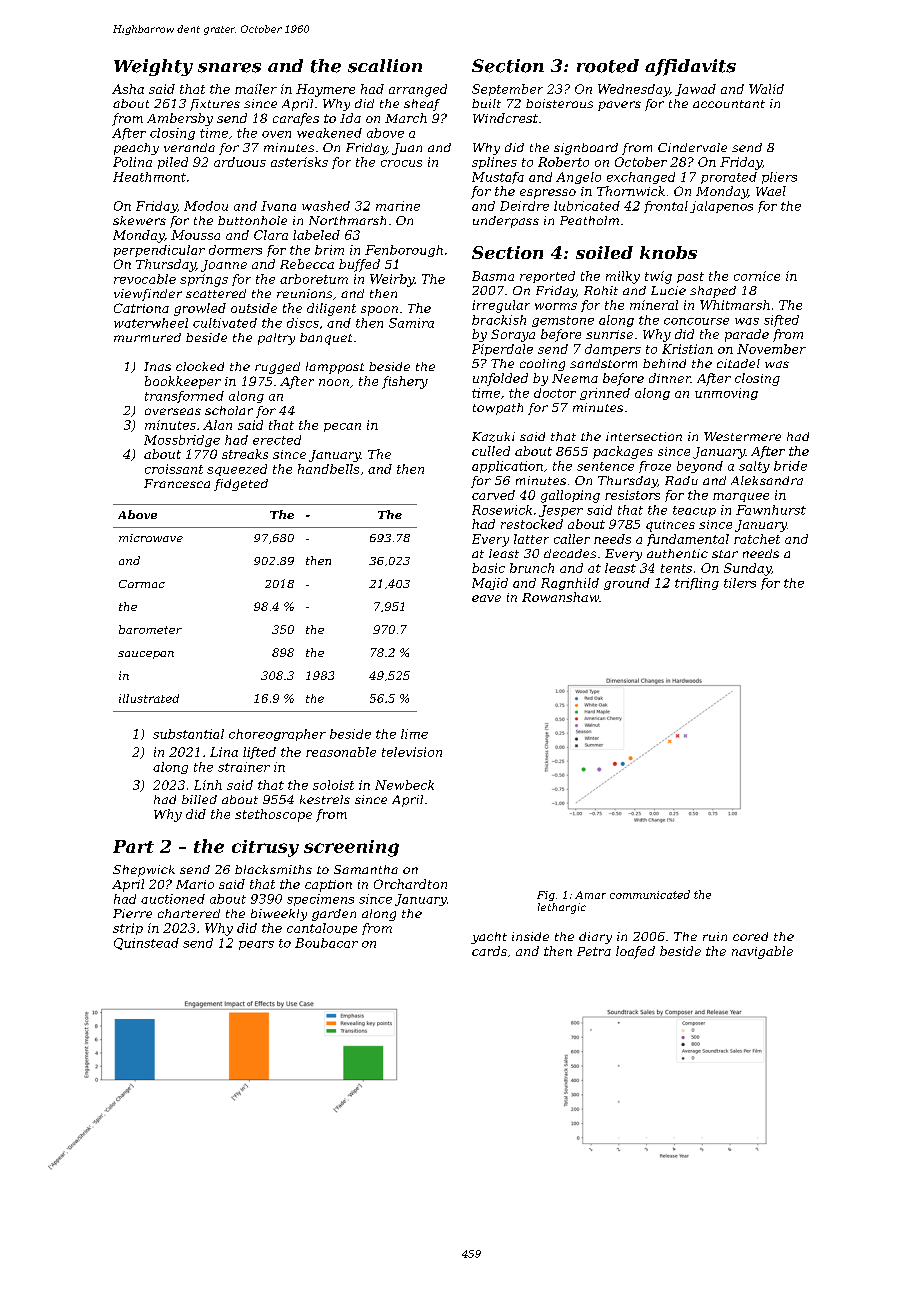 This image has width=924, height=1308. Describe the element at coordinates (153, 67) in the image. I see `Weighty` at that location.
